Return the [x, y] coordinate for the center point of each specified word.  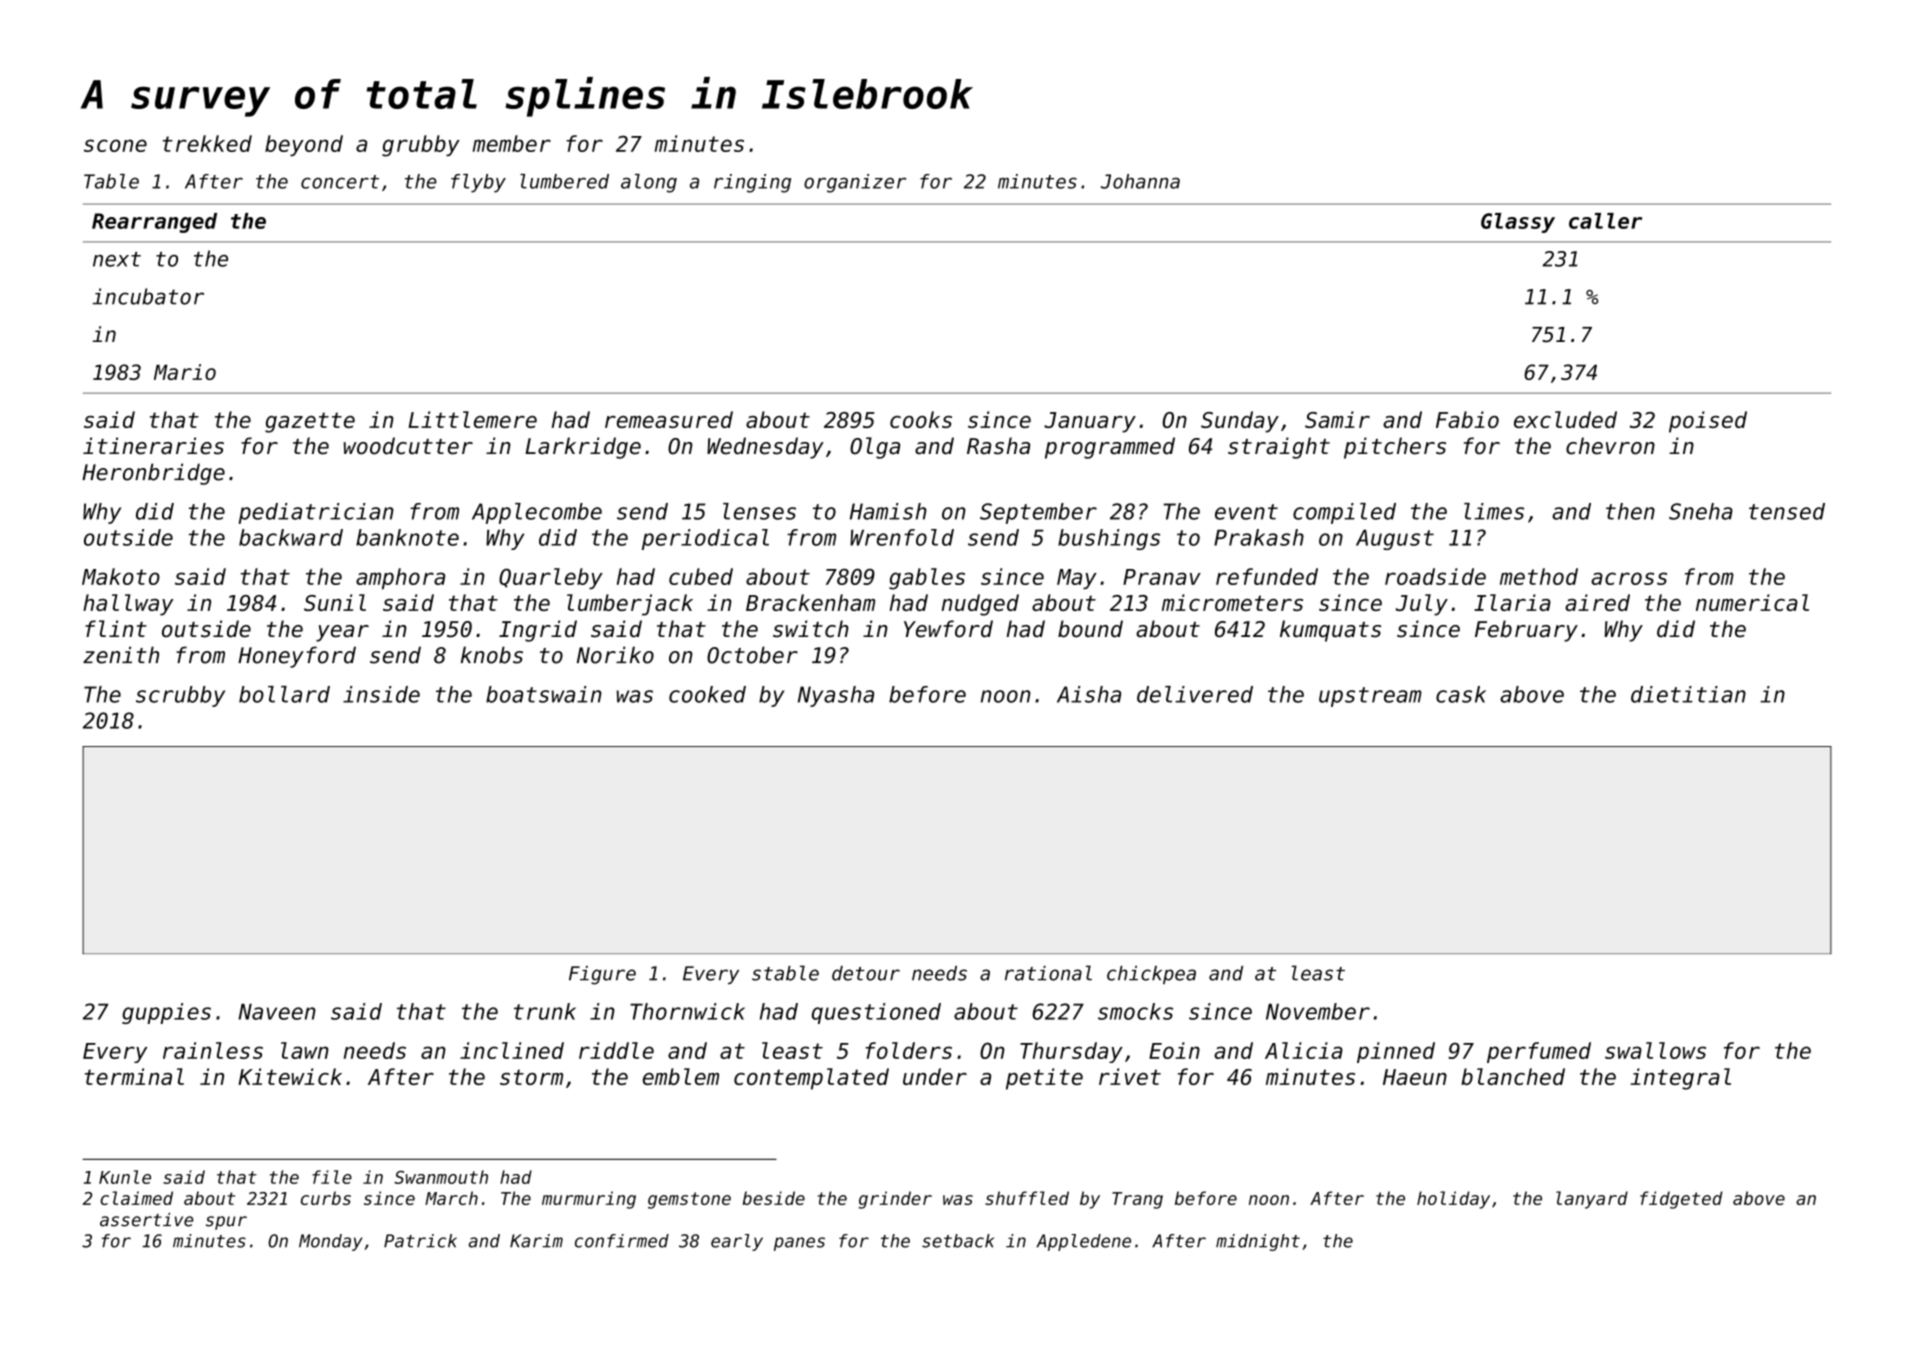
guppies [166, 1013]
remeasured [669, 419]
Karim [536, 1241]
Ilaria [1512, 602]
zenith [121, 655]
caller [1605, 221]
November [1318, 1011]
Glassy [1518, 223]
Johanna [1140, 181]
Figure [602, 975]
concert [340, 182]
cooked [707, 694]
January [1090, 422]
